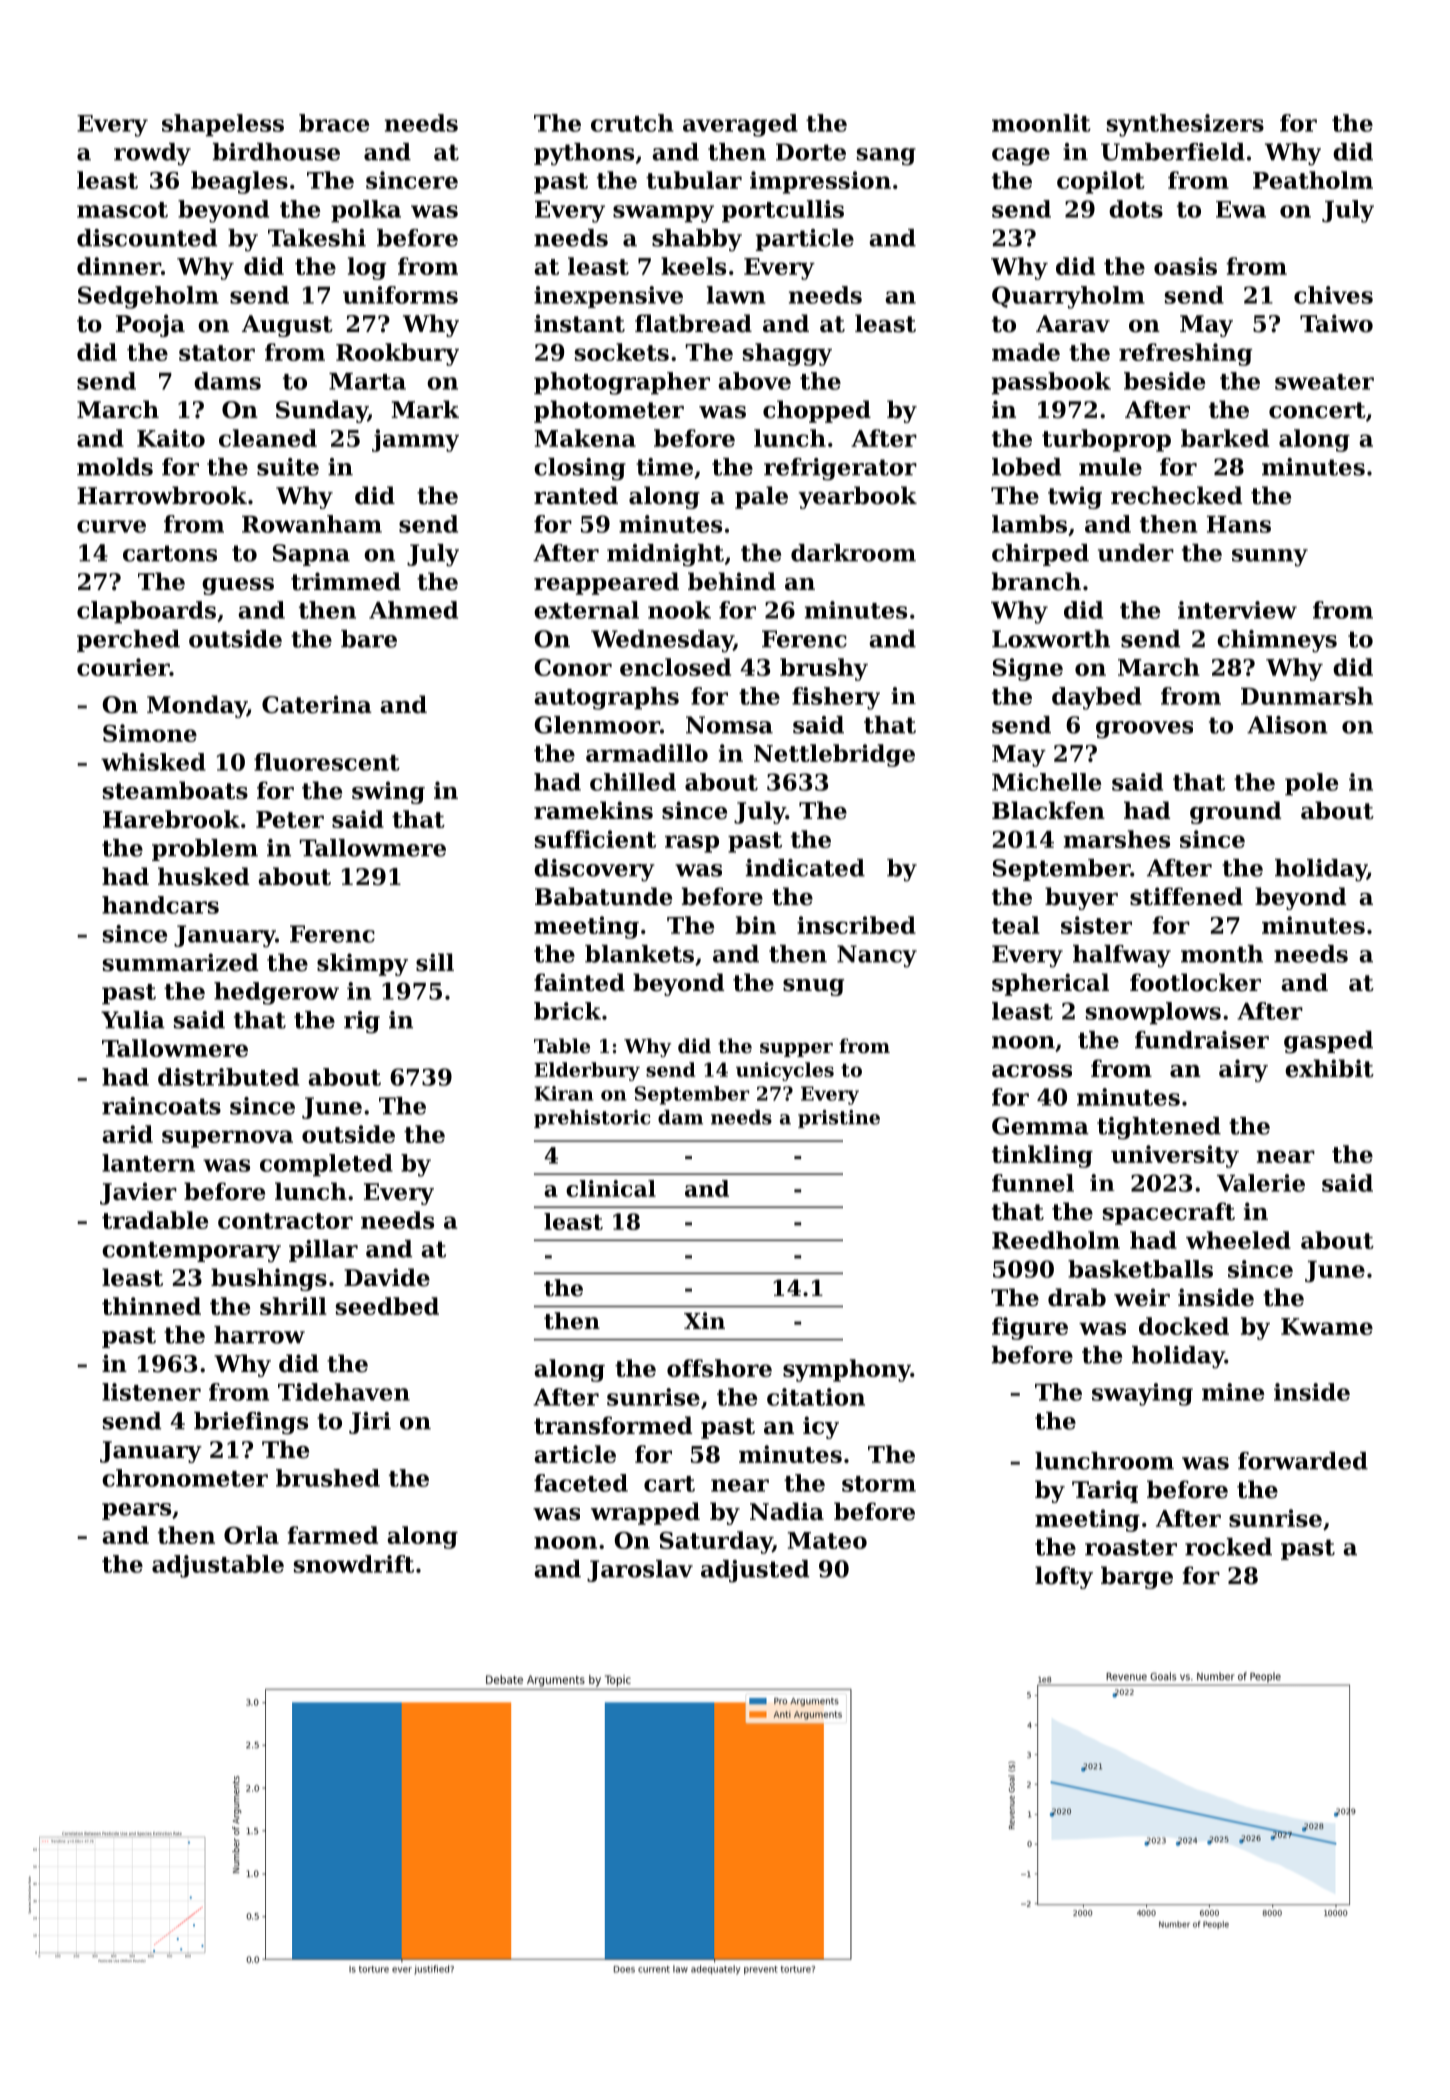  I want to click on clapboards, so click(146, 612).
